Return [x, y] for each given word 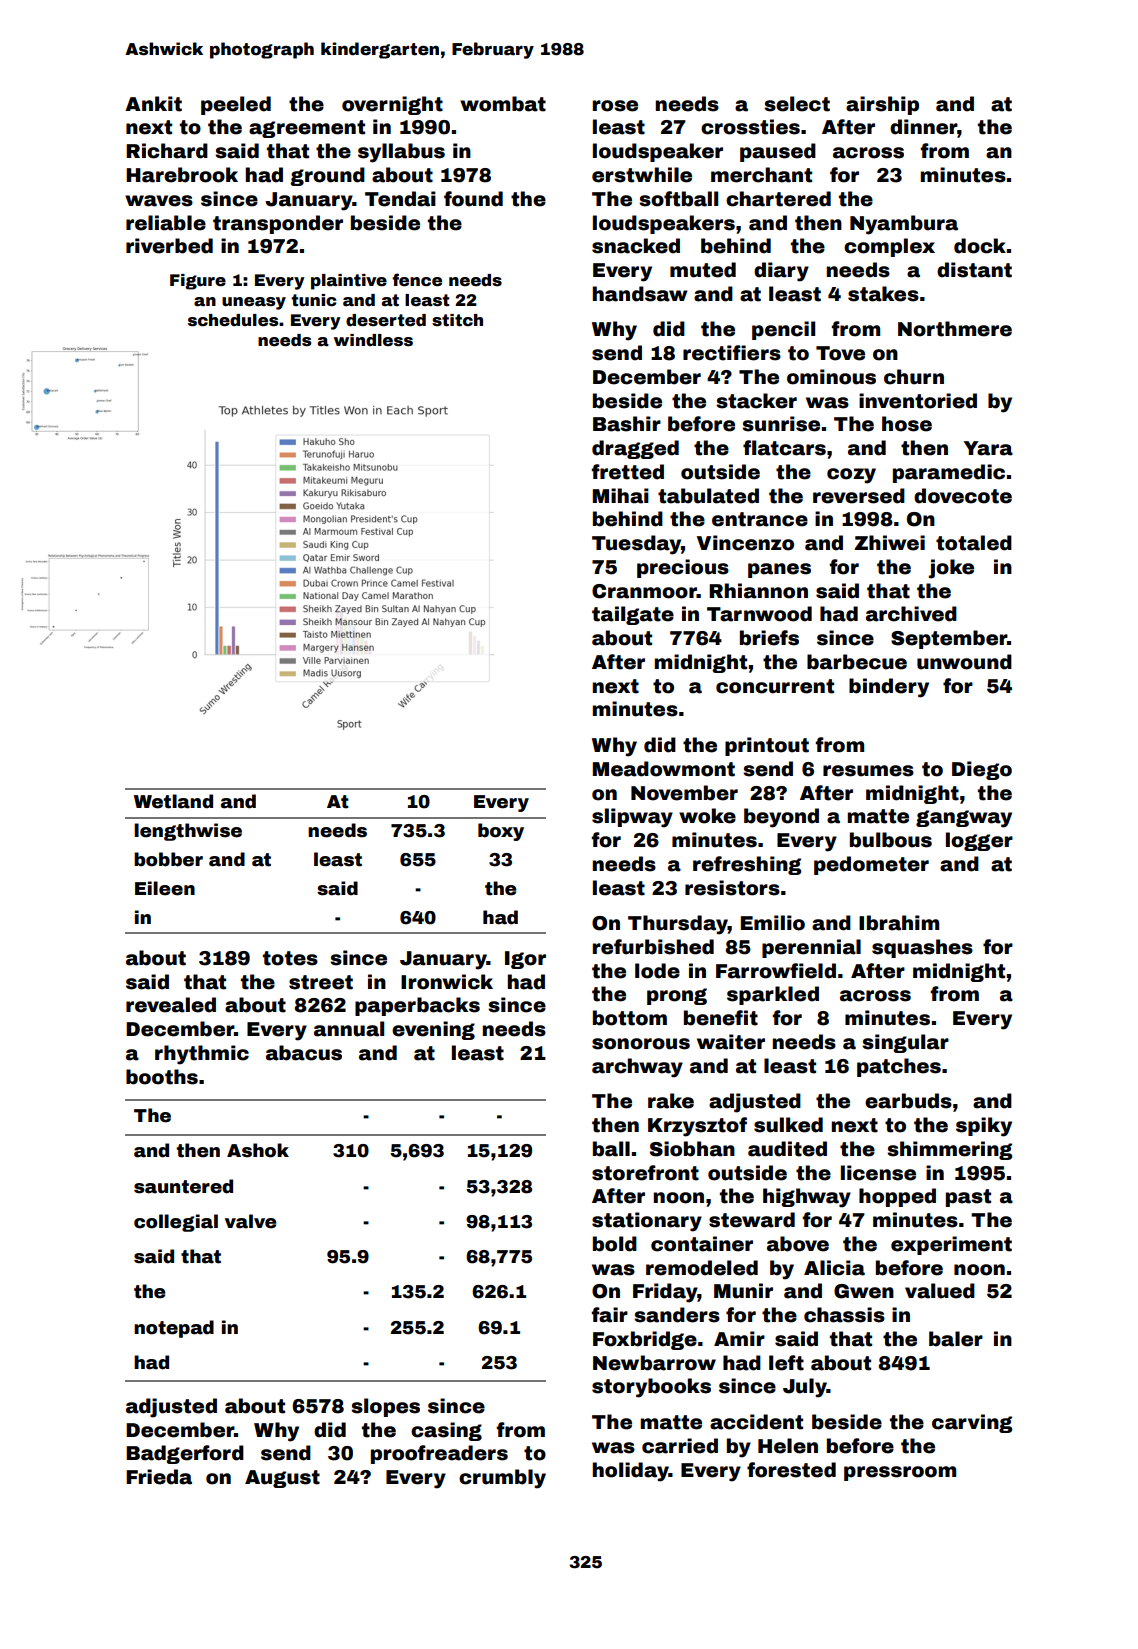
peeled [236, 105]
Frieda [159, 1477]
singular [905, 1043]
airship [882, 105]
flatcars [784, 448]
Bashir [627, 424]
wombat [503, 104]
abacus [304, 1053]
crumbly [502, 1479]
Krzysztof [697, 1127]
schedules [233, 320]
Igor [525, 960]
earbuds [908, 1101]
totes [290, 958]
